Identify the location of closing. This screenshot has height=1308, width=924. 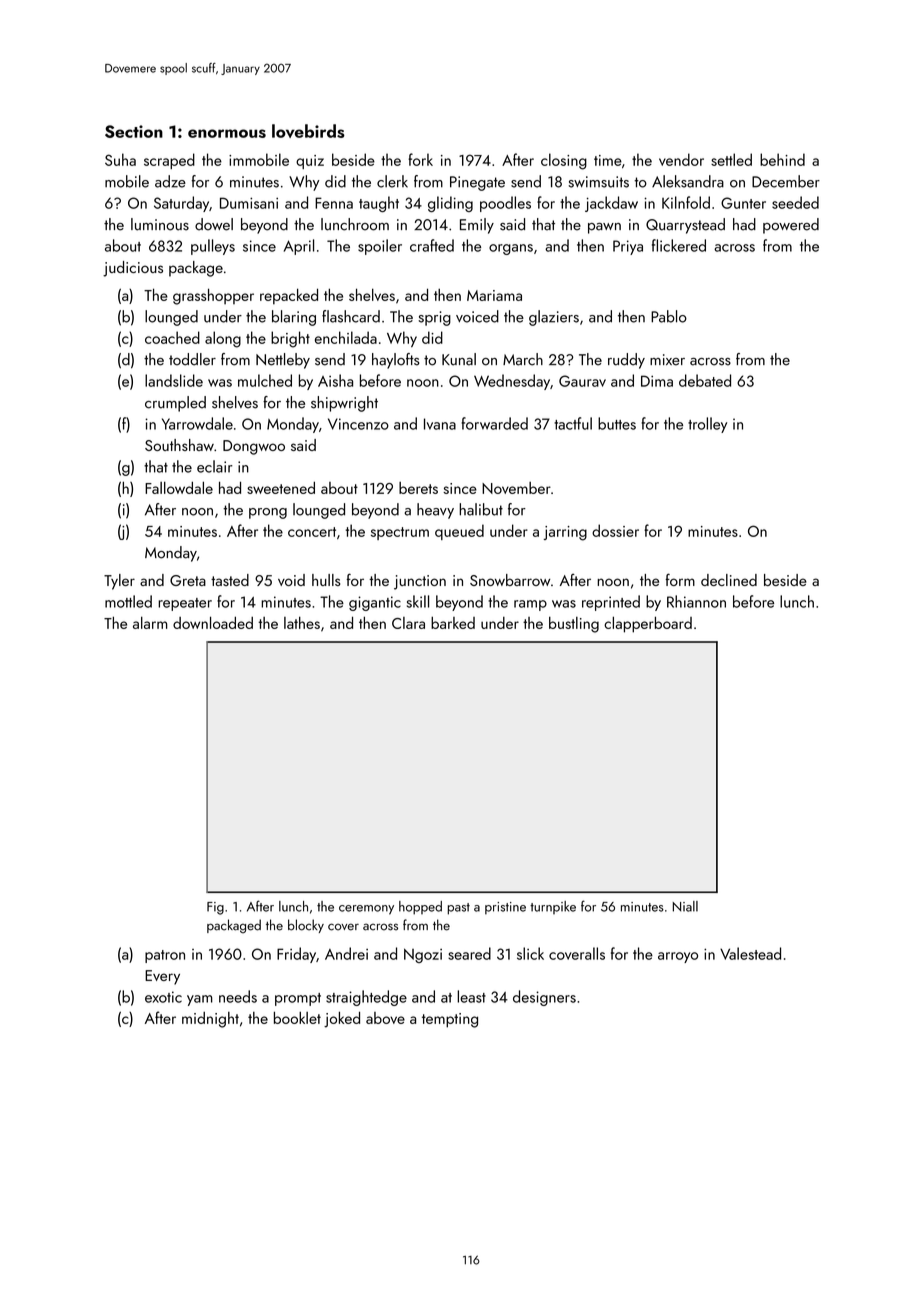
(564, 161).
